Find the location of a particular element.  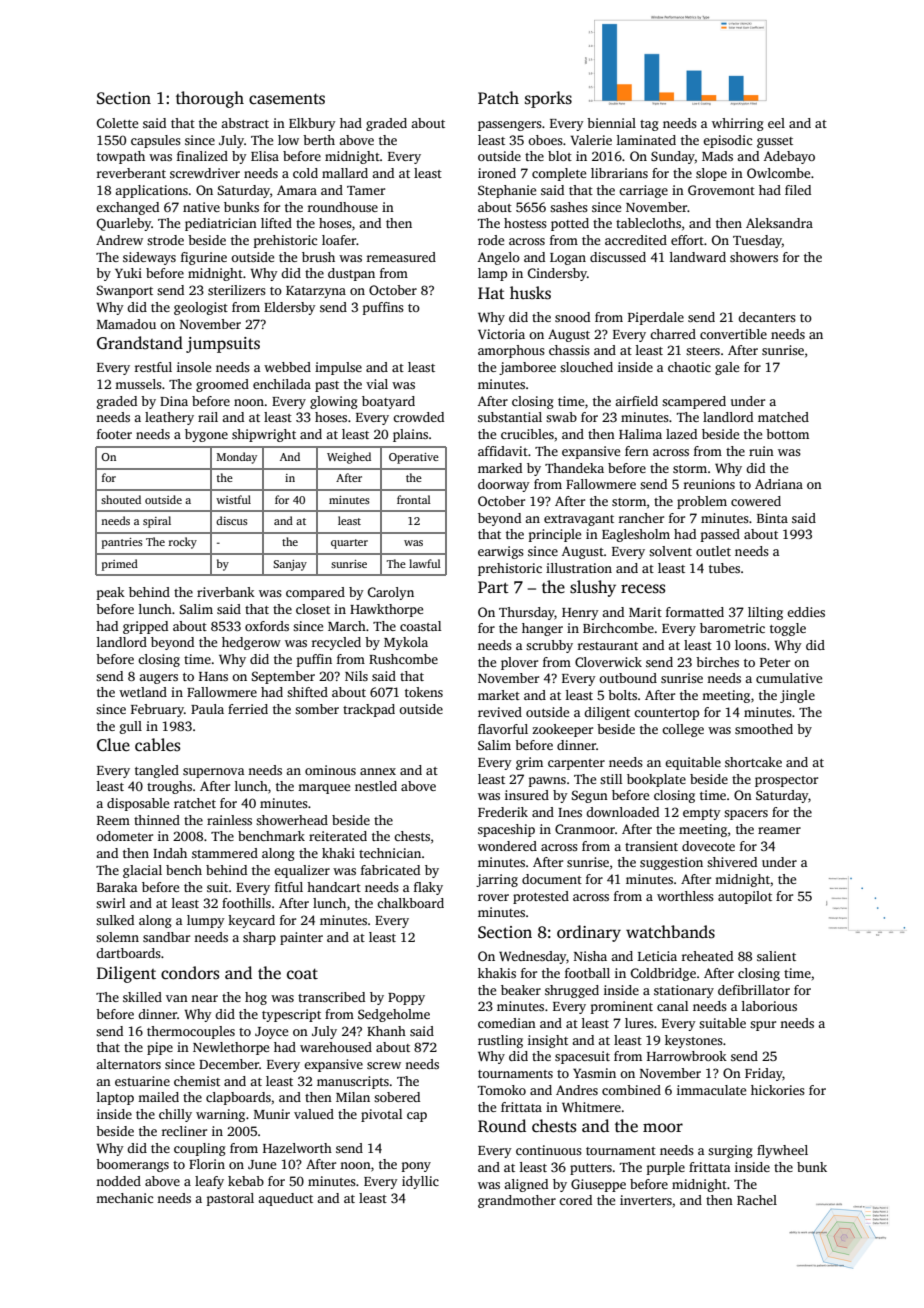

Katarzyna is located at coordinates (316, 292).
